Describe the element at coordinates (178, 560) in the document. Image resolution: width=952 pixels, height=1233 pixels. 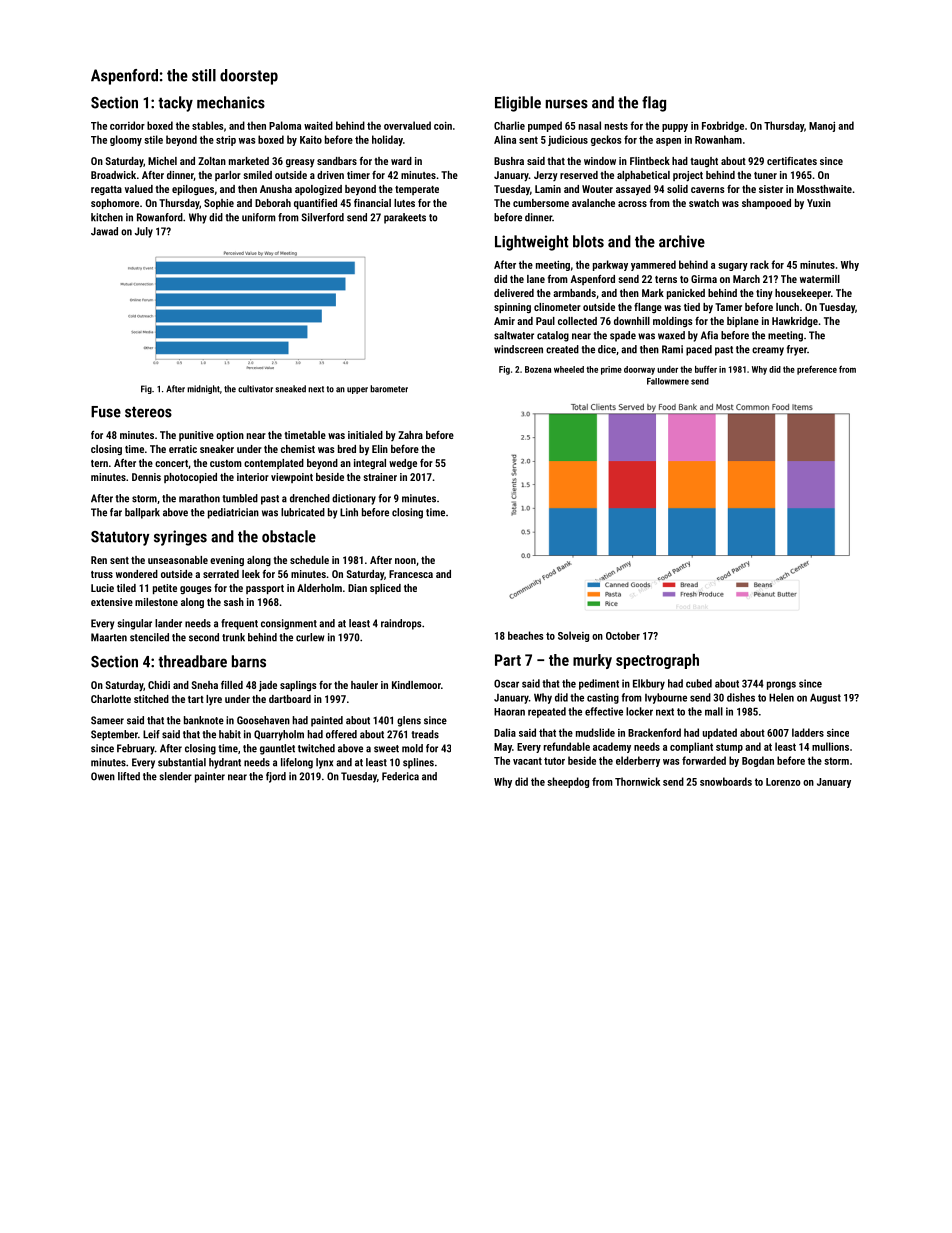
I see `unseasonable` at that location.
